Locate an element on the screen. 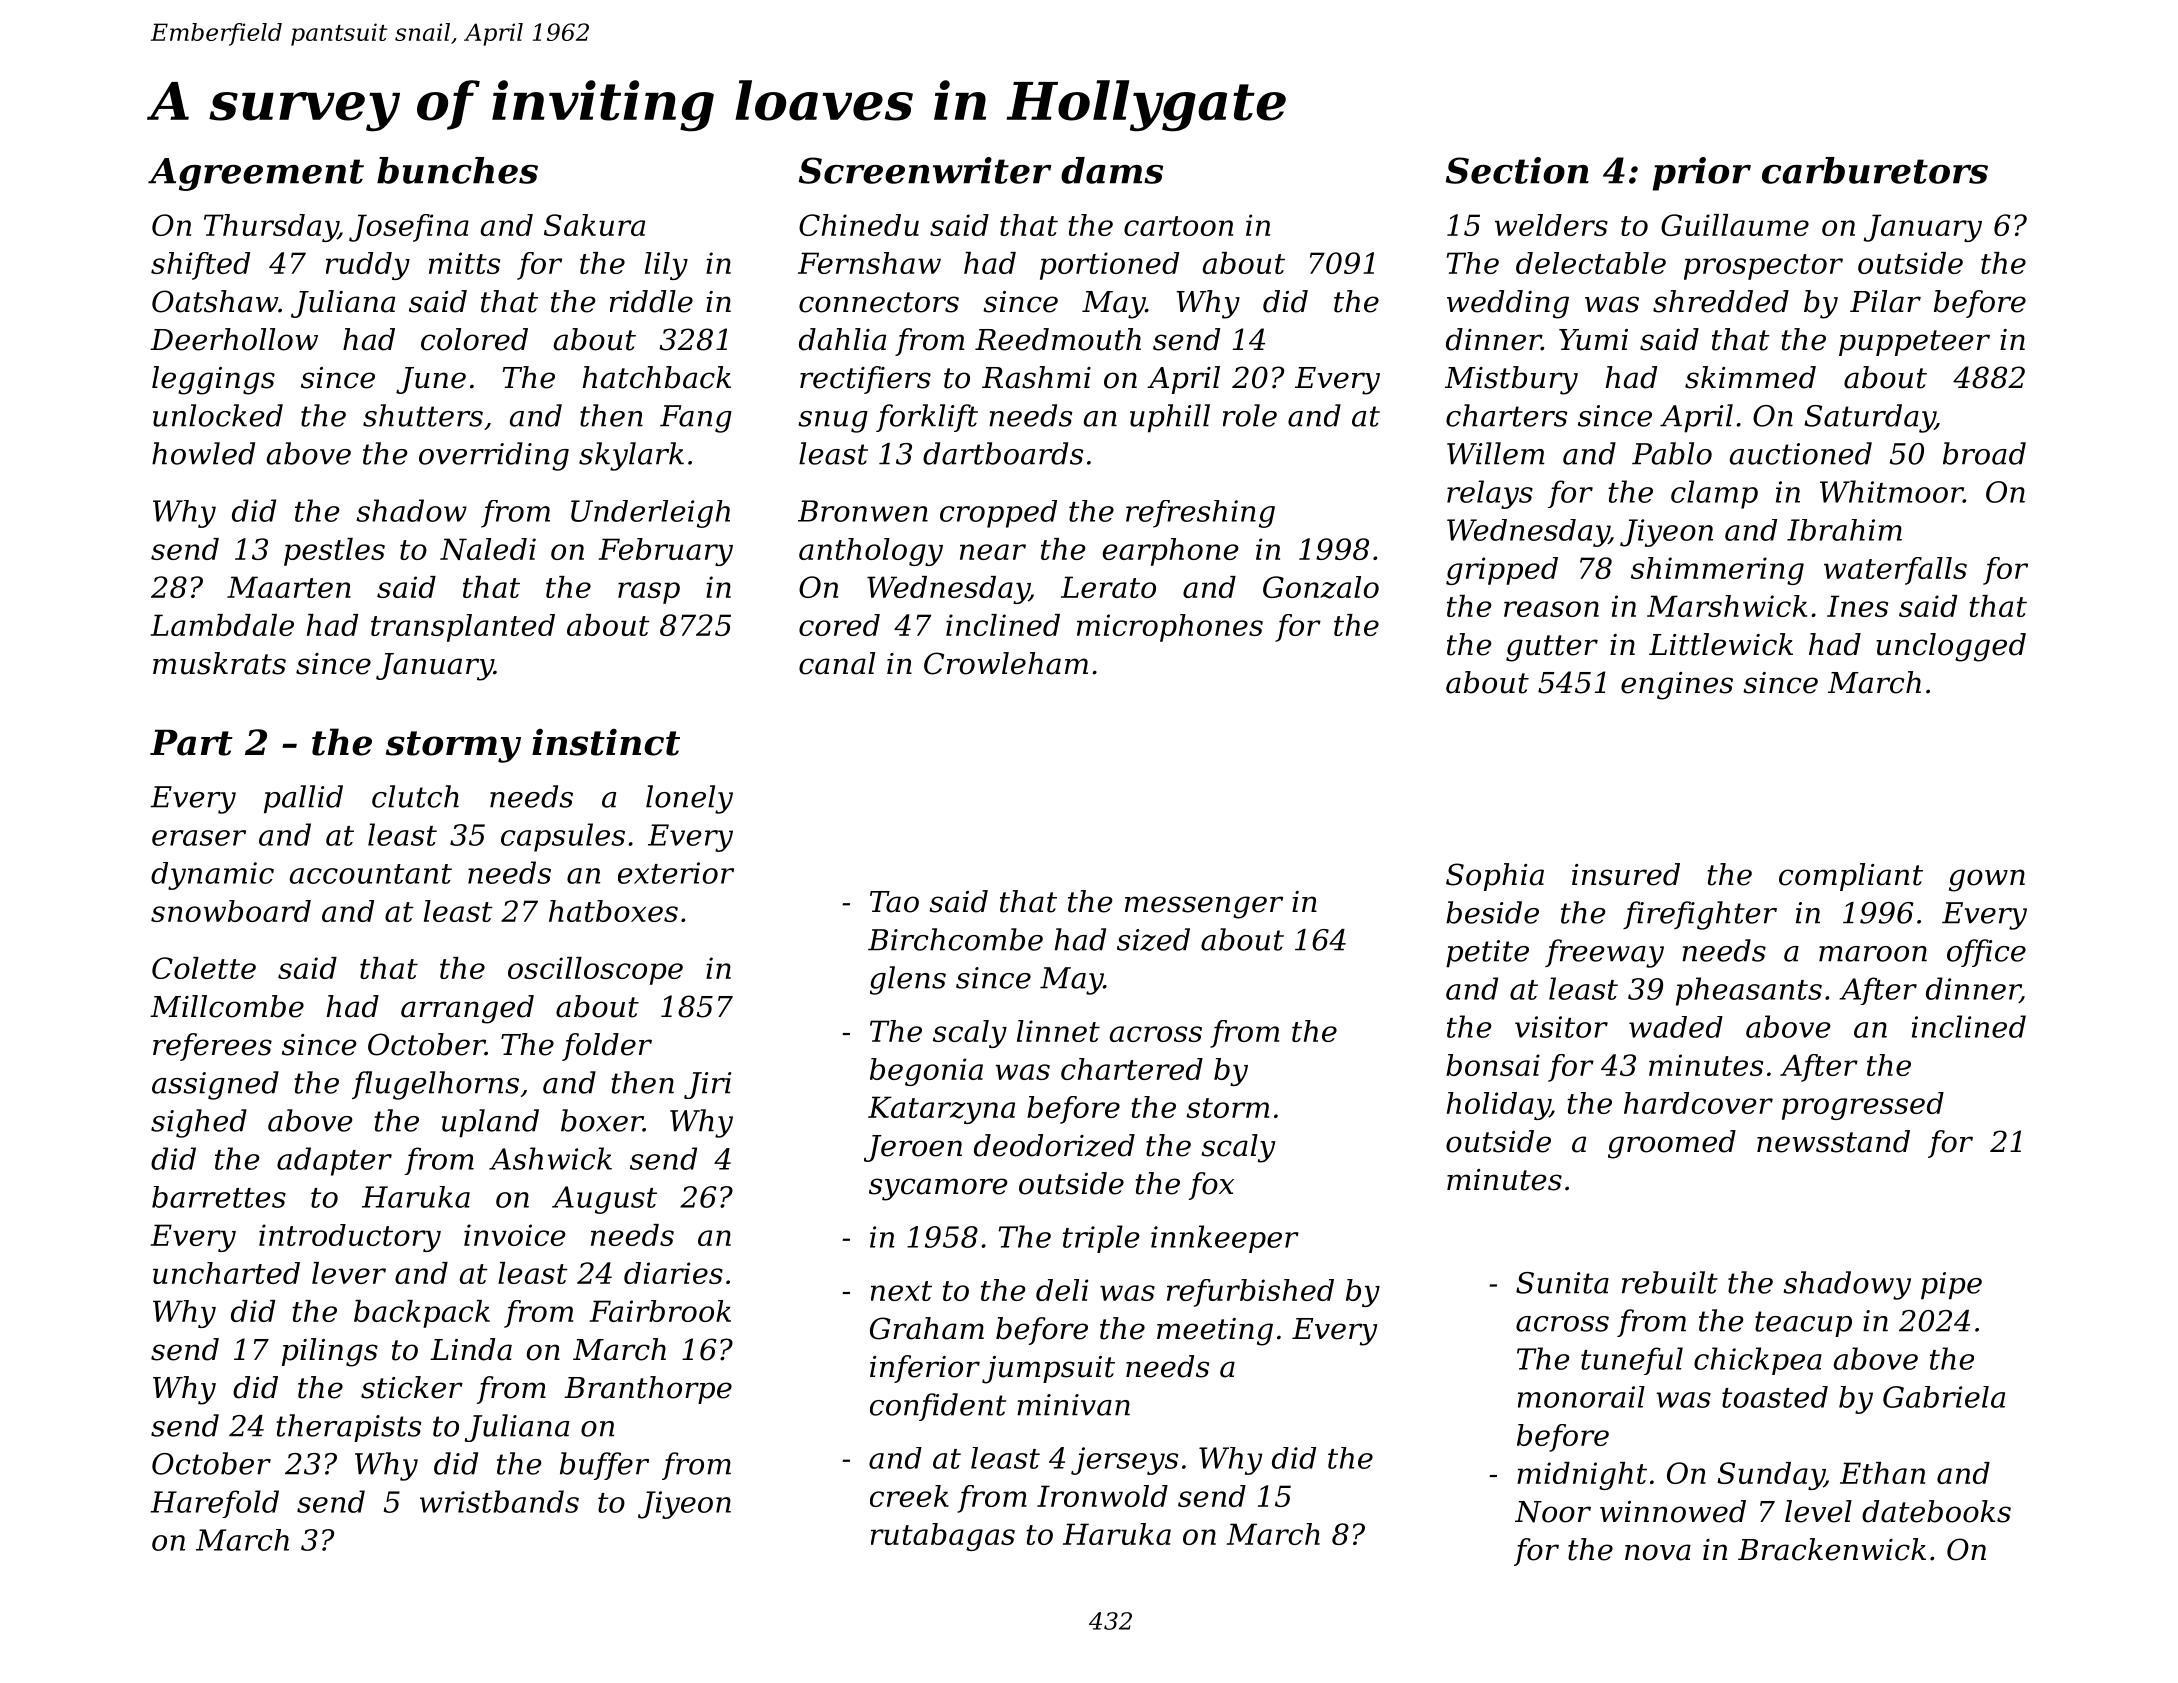 The image size is (2178, 1683). clamp is located at coordinates (1714, 494).
